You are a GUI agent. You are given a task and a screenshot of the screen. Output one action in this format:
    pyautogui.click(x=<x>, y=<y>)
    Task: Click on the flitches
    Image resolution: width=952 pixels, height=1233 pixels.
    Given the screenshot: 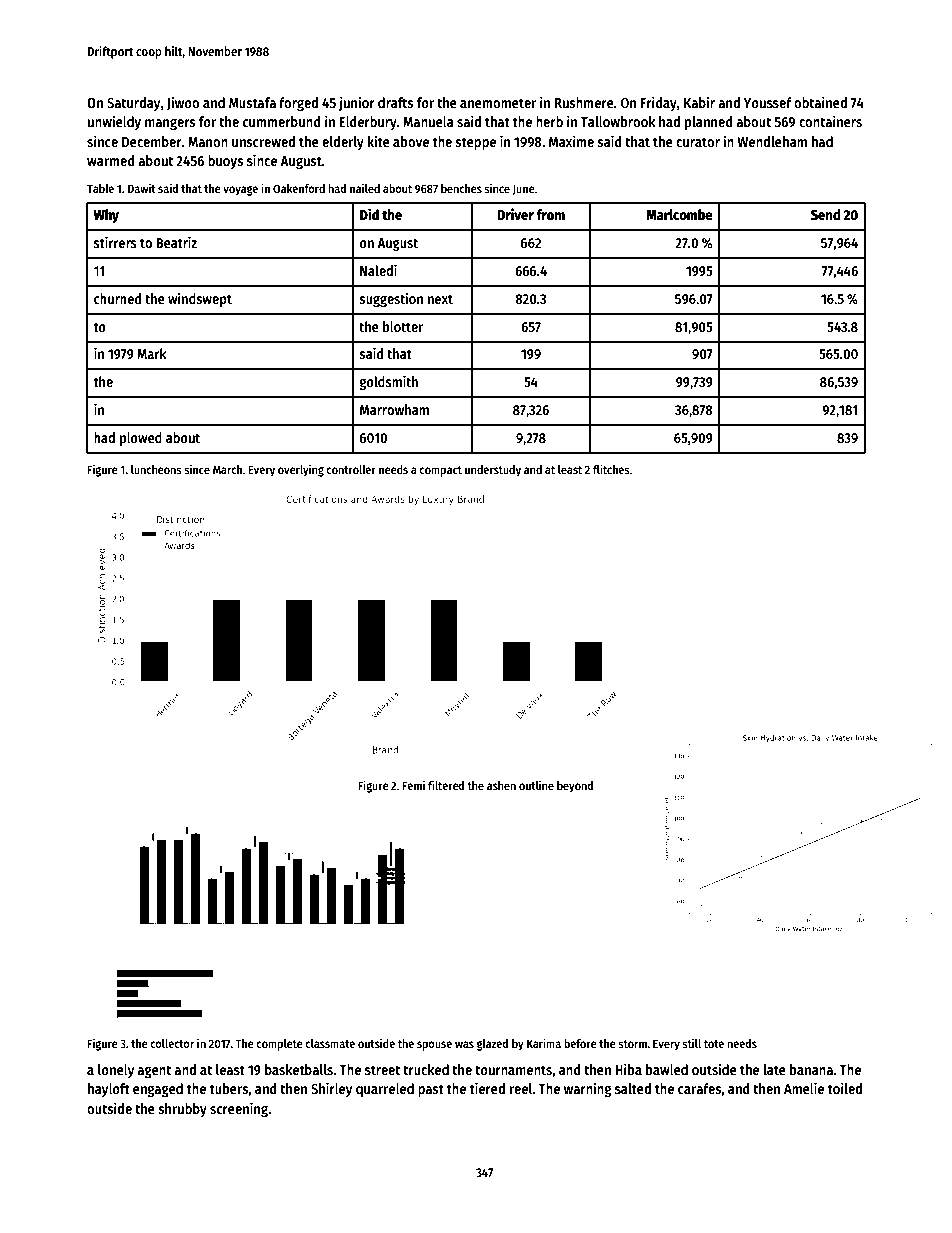 What is the action you would take?
    pyautogui.click(x=611, y=469)
